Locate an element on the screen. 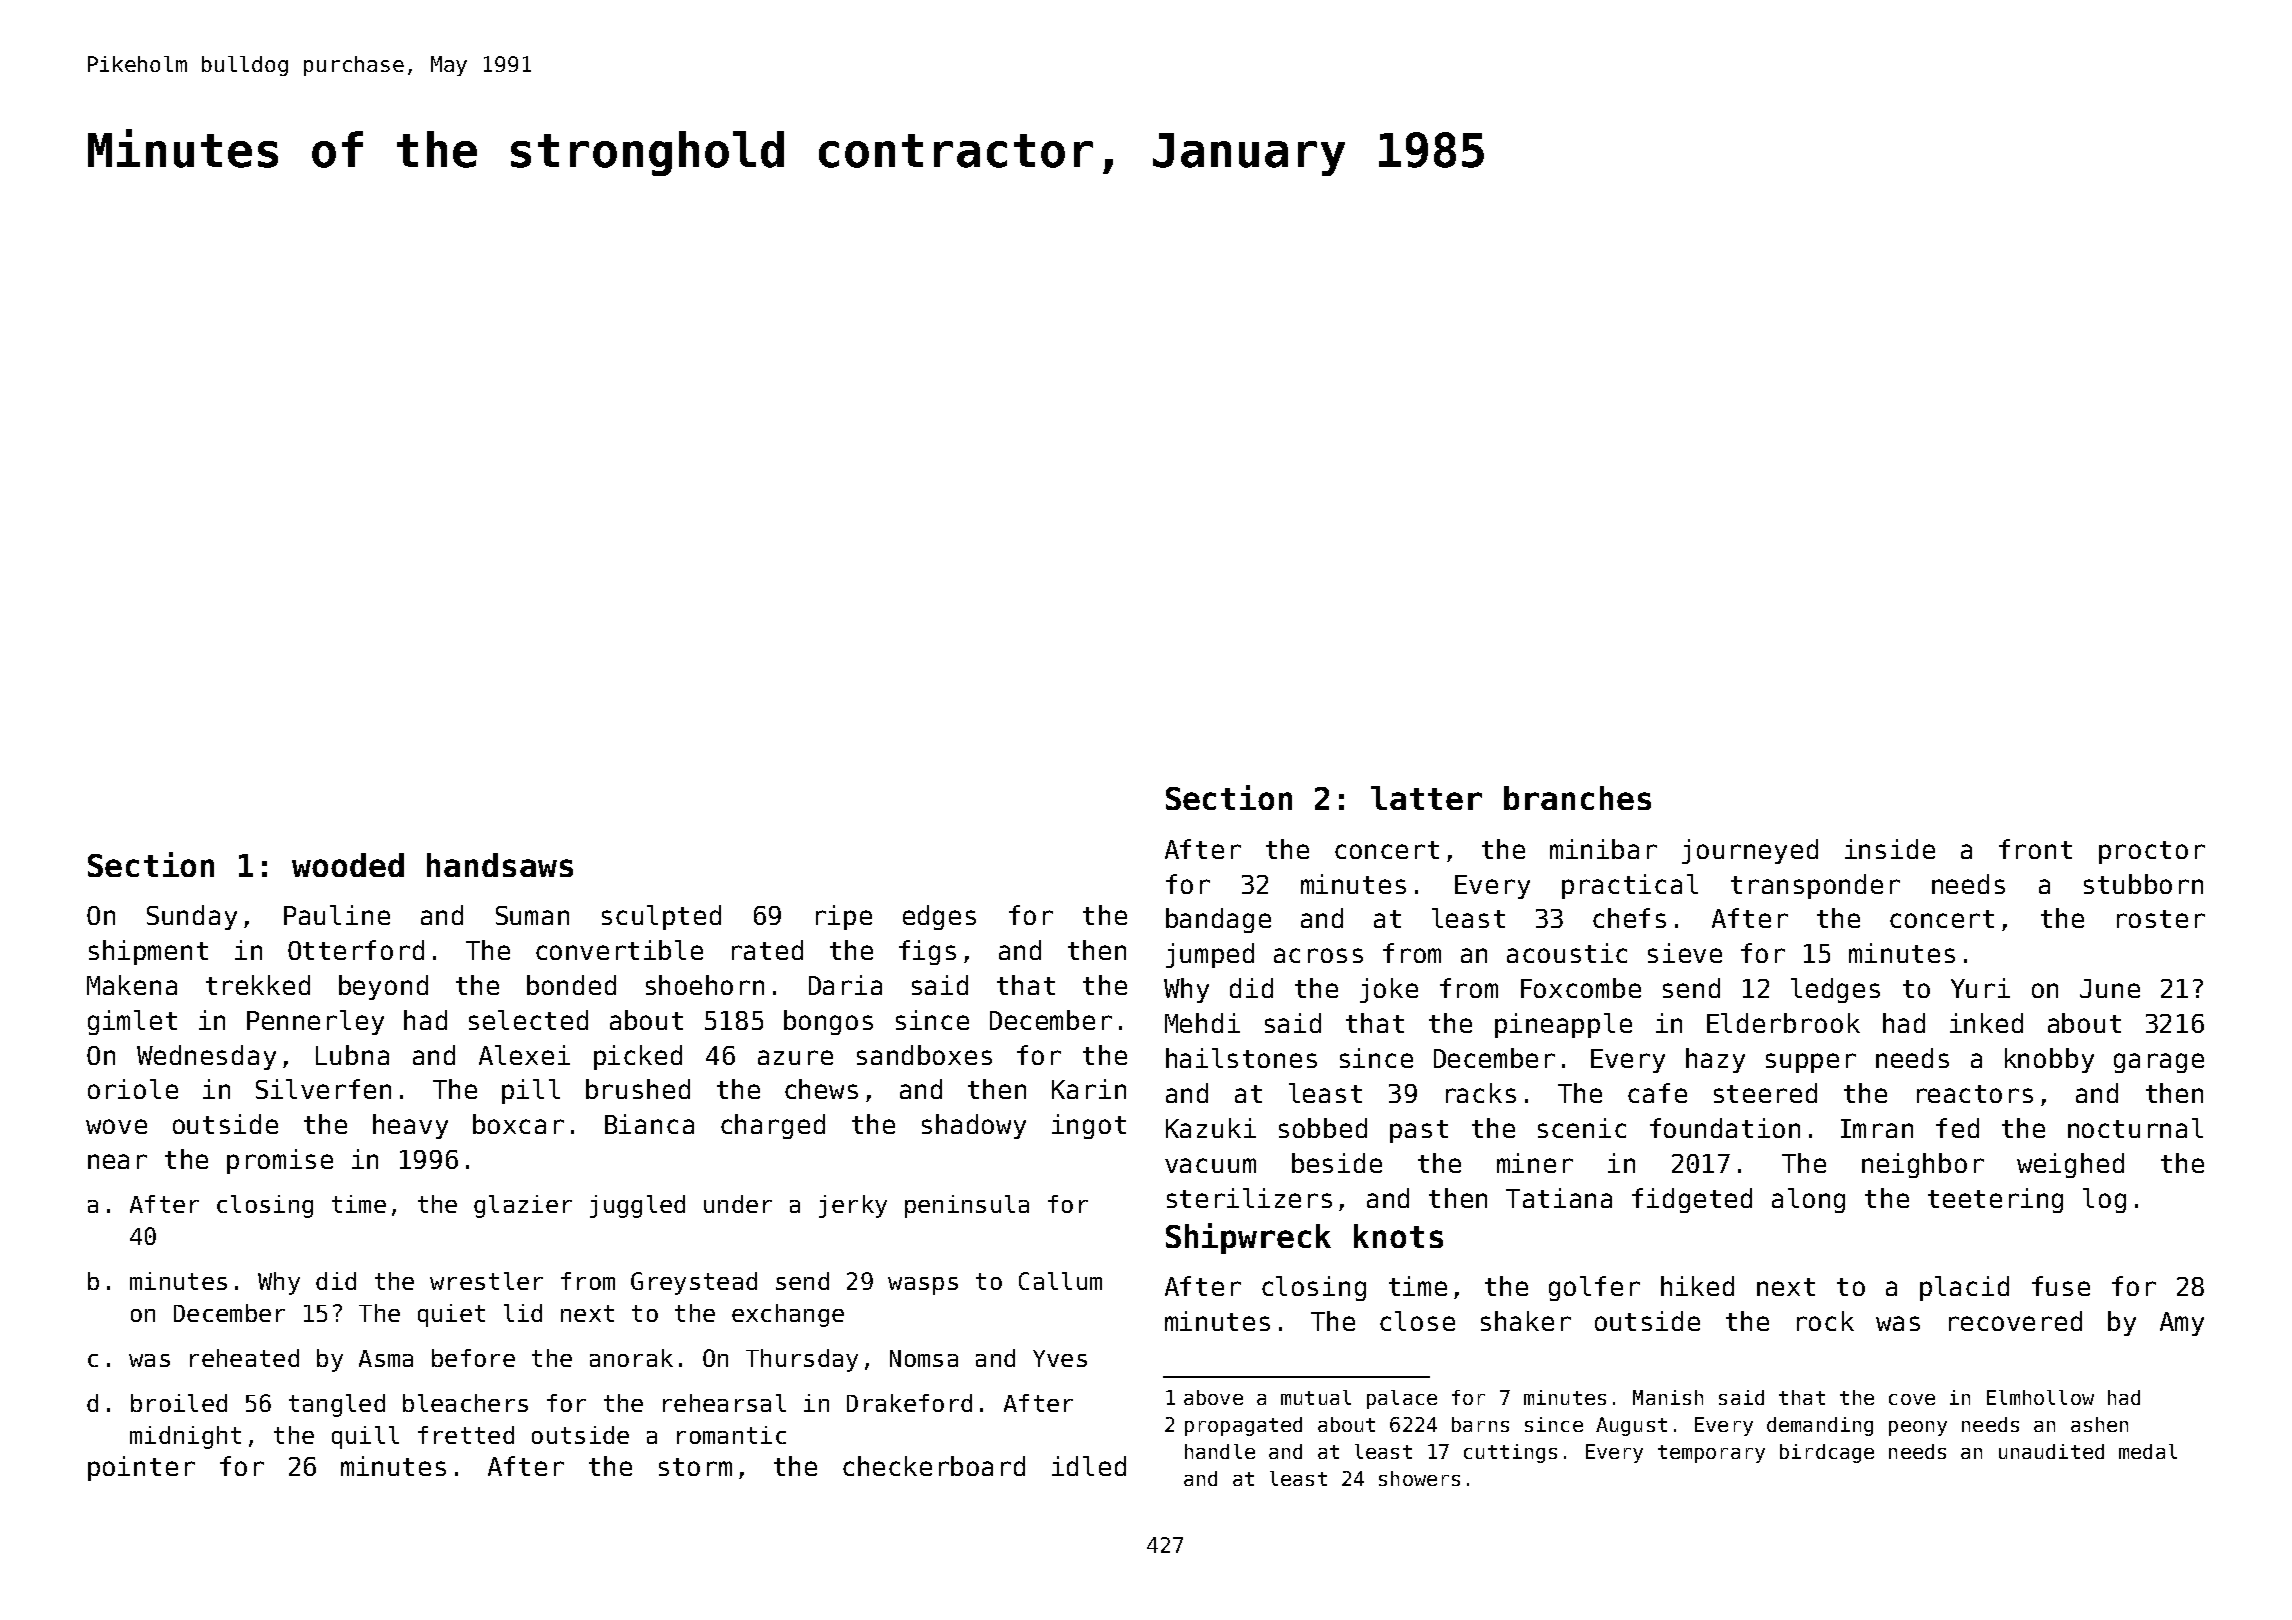 The image size is (2292, 1620). Silverfen is located at coordinates (323, 1089).
